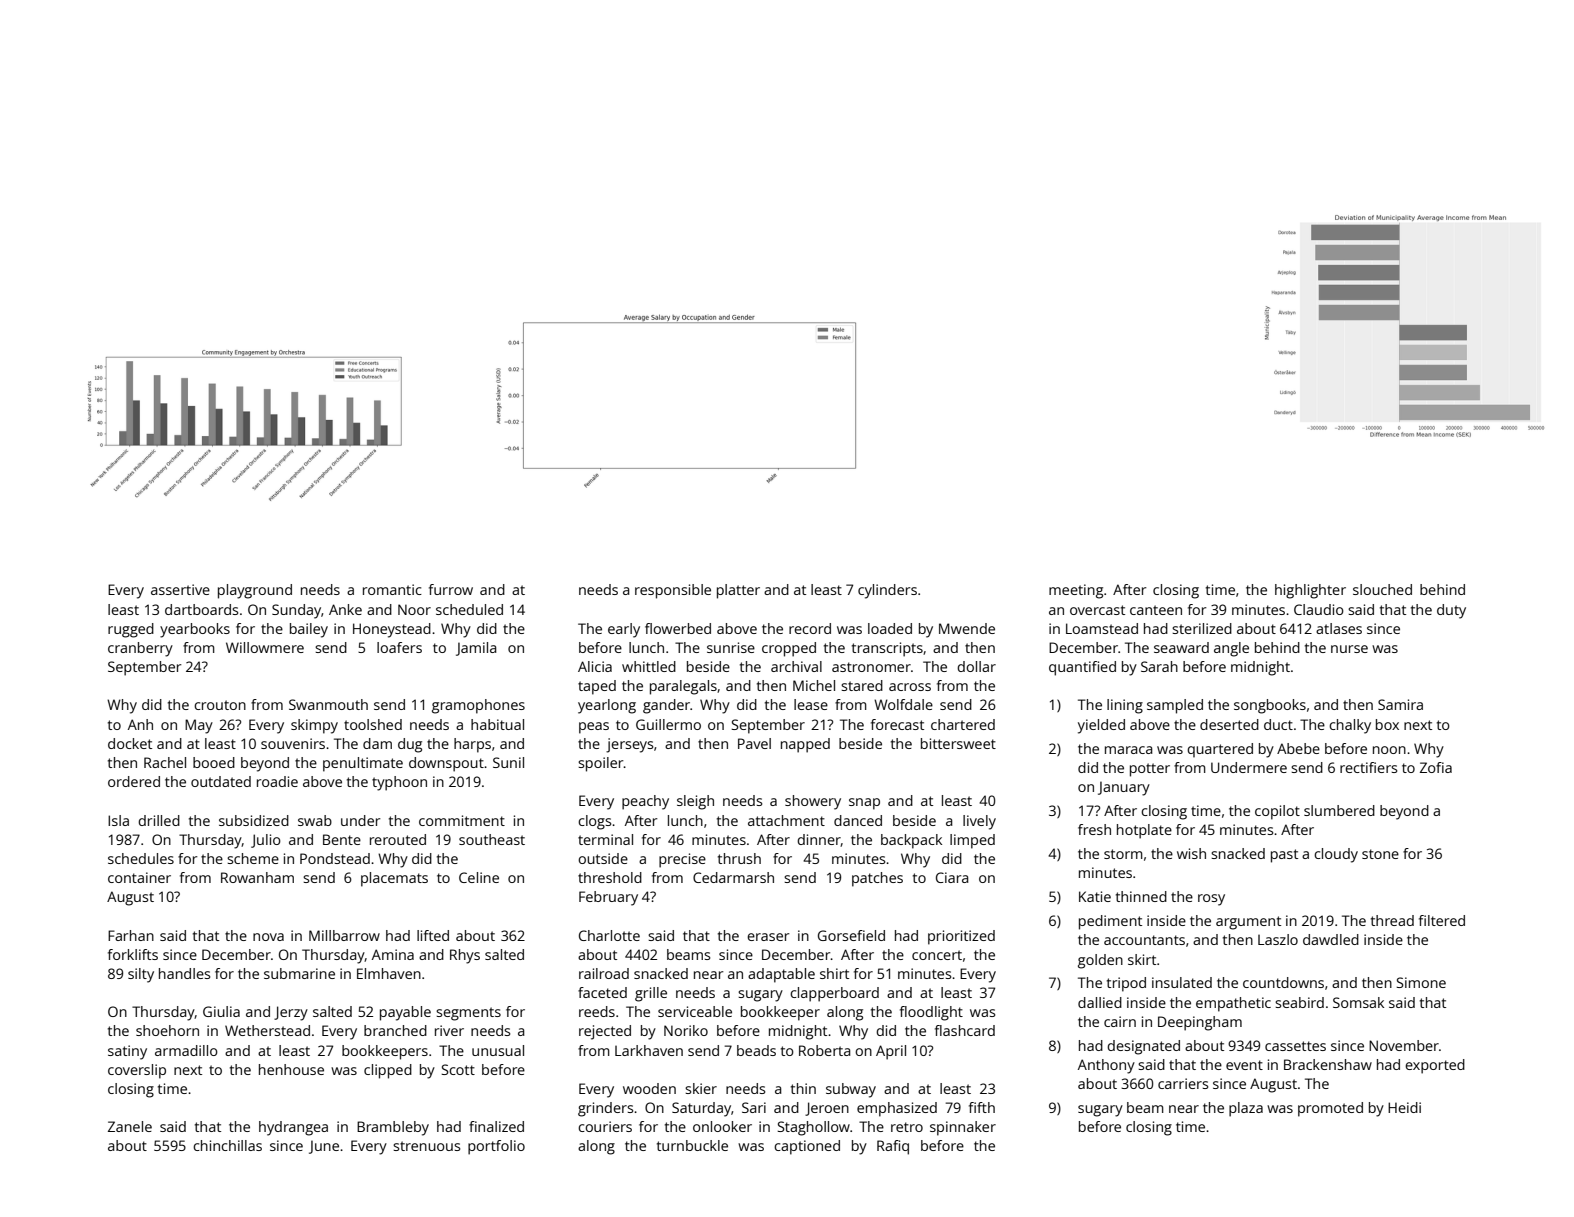 The height and width of the screenshot is (1217, 1574). Describe the element at coordinates (496, 1147) in the screenshot. I see `portfolio` at that location.
